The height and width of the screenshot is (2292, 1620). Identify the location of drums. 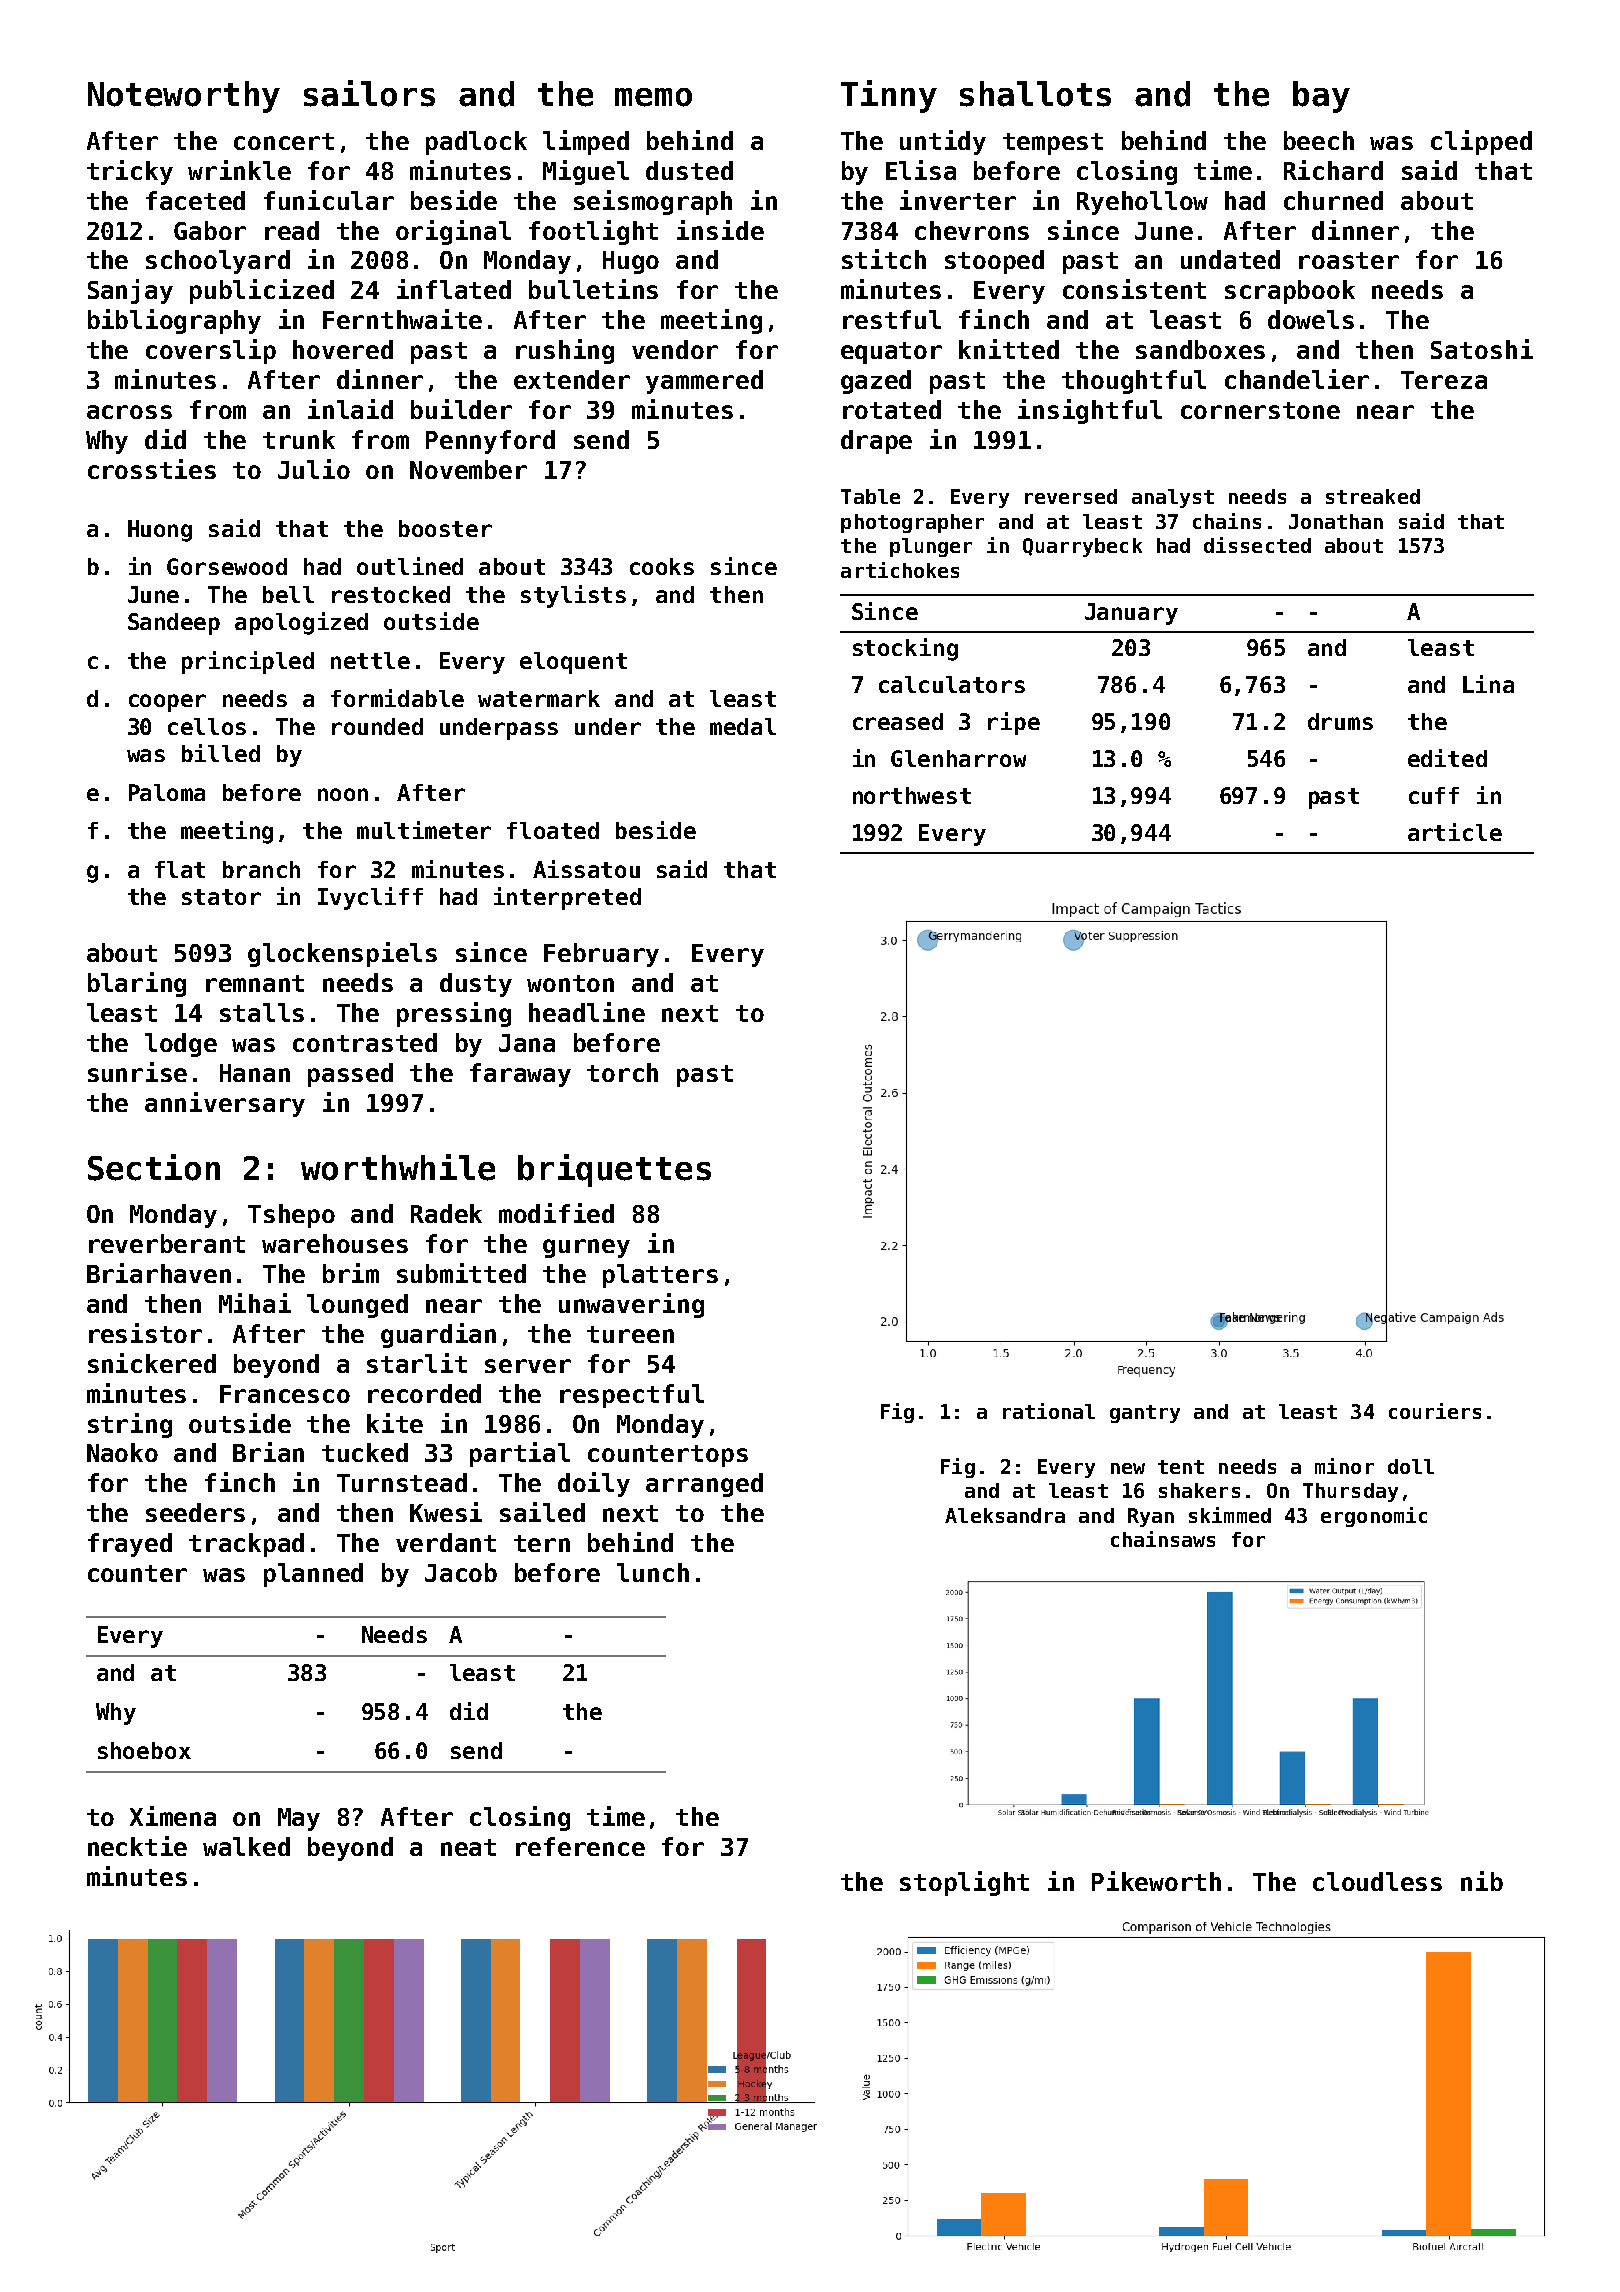
(1340, 721).
